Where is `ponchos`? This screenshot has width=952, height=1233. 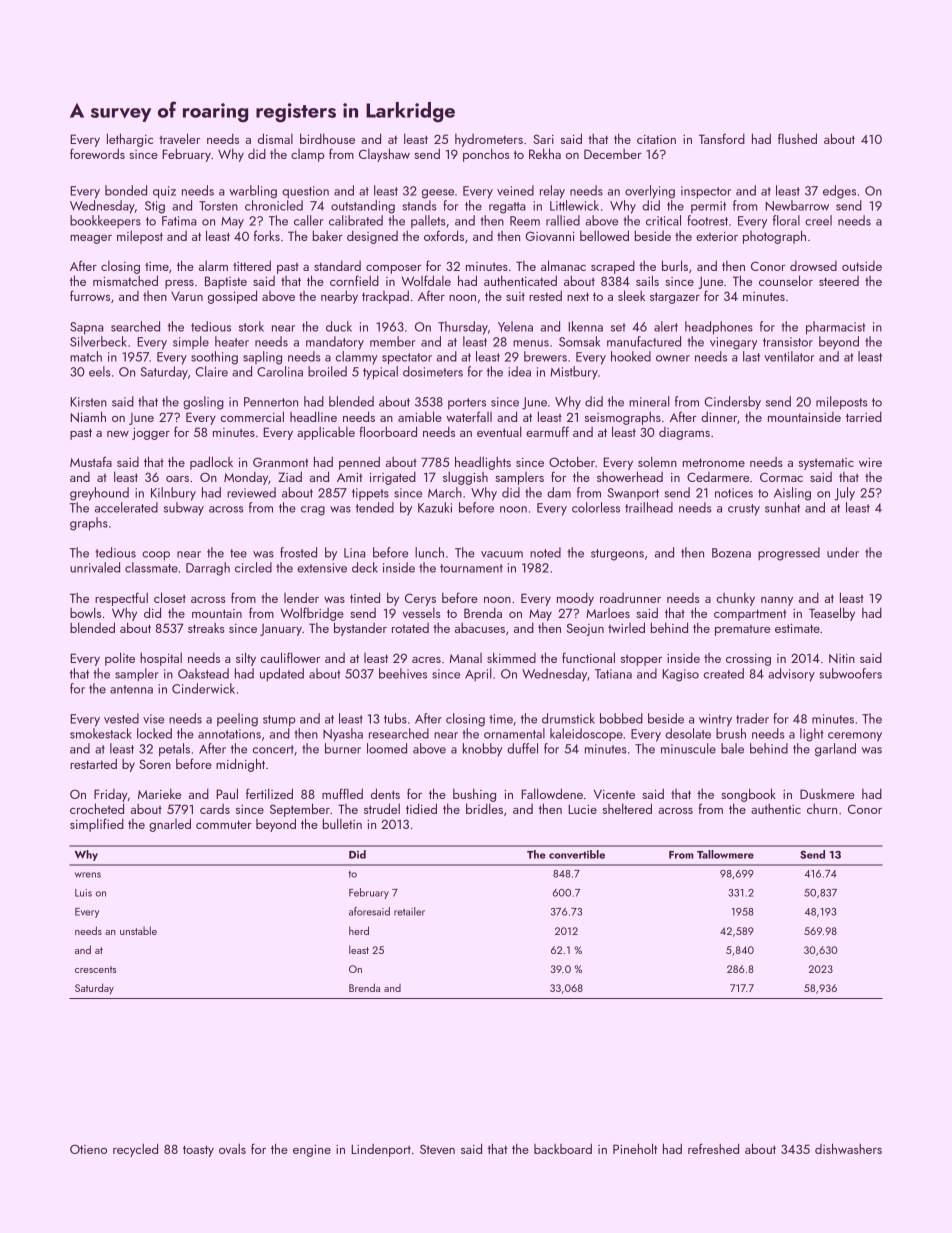
ponchos is located at coordinates (486, 155).
